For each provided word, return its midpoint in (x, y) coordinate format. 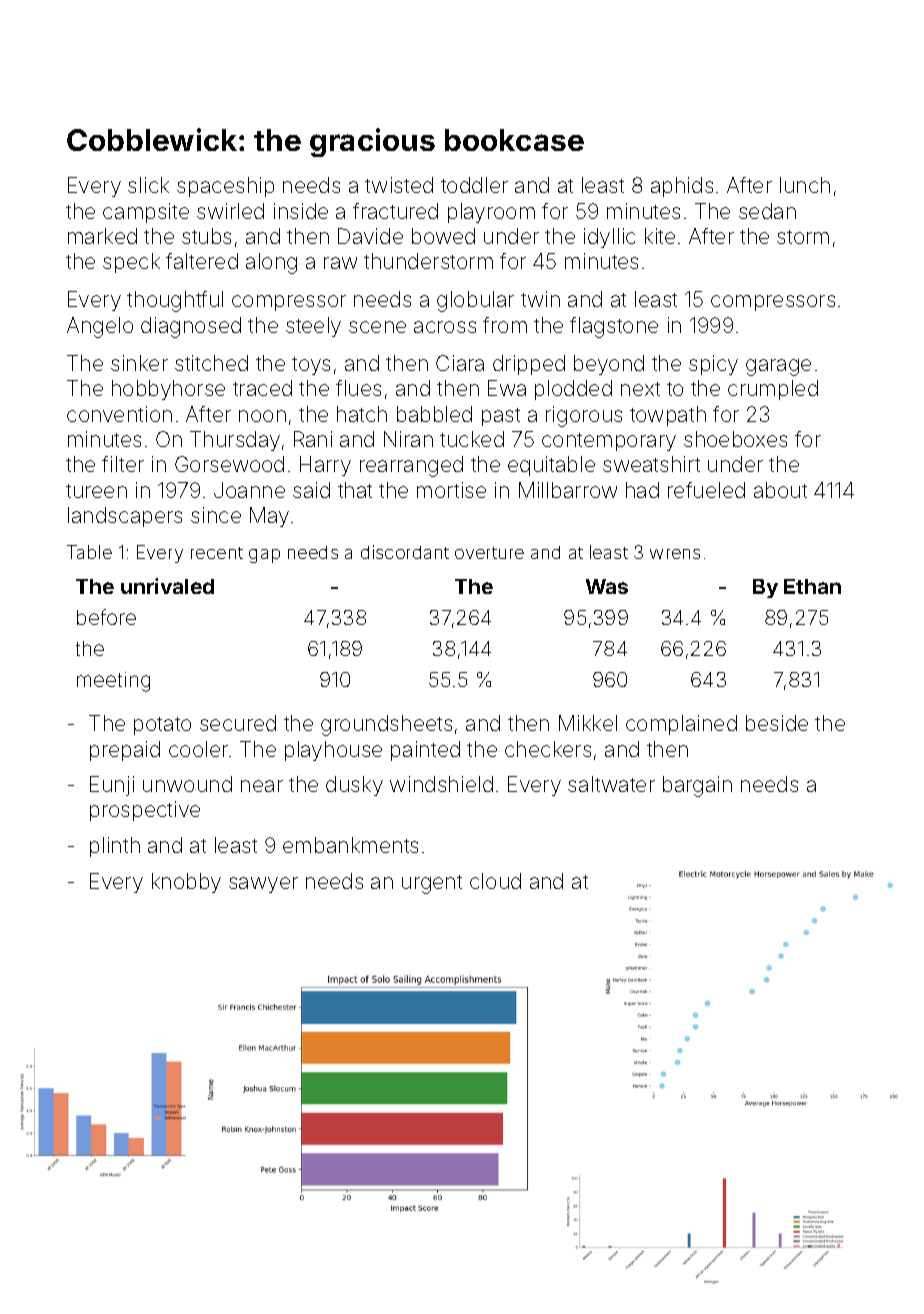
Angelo (100, 327)
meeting (113, 682)
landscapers (125, 517)
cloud (495, 881)
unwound (187, 784)
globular (475, 301)
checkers (548, 749)
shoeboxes (735, 439)
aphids (682, 187)
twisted (399, 185)
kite (660, 236)
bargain (697, 786)
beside (777, 723)
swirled (230, 211)
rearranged (411, 466)
